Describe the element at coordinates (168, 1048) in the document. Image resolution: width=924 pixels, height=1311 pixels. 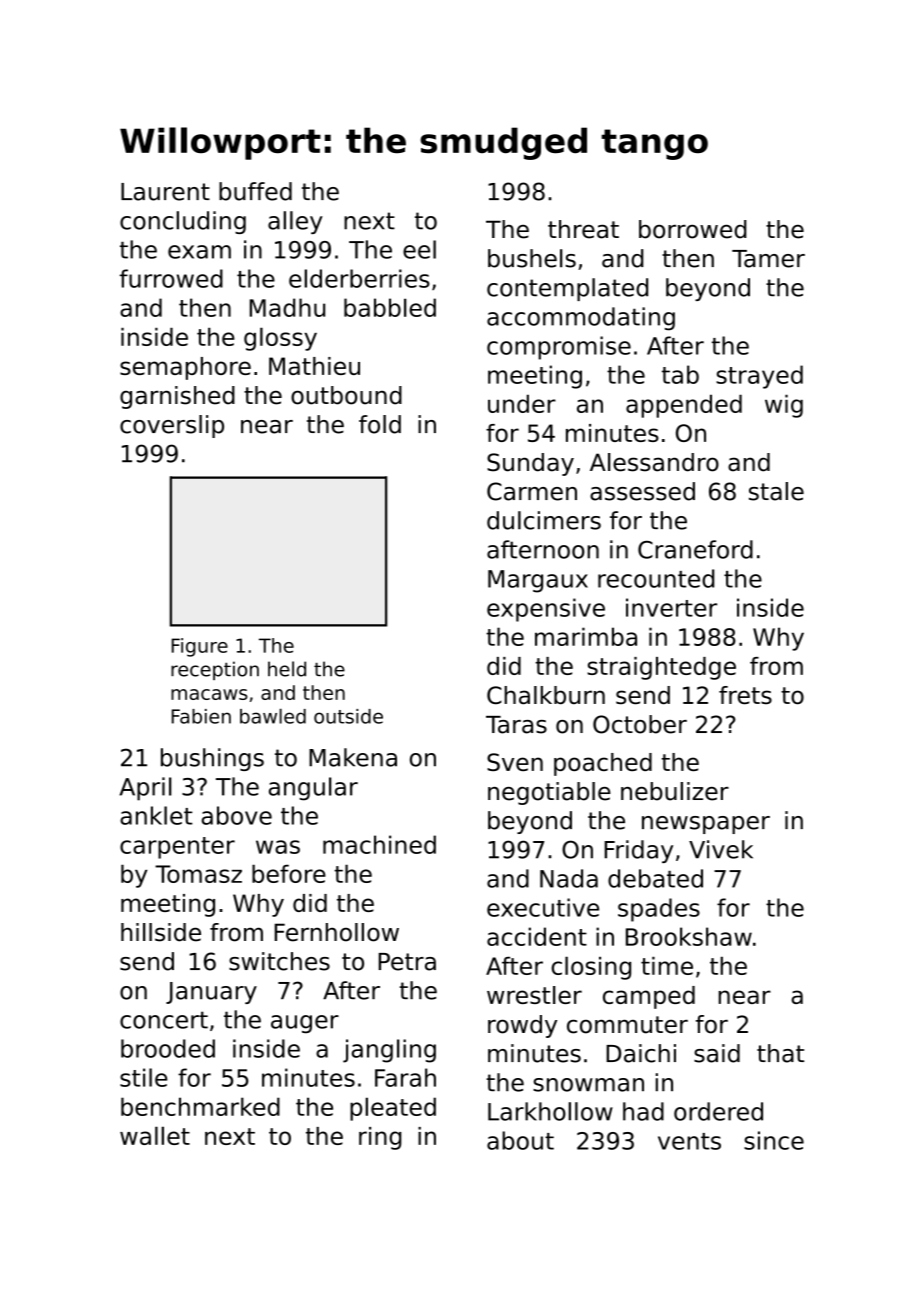
I see `brooded` at that location.
